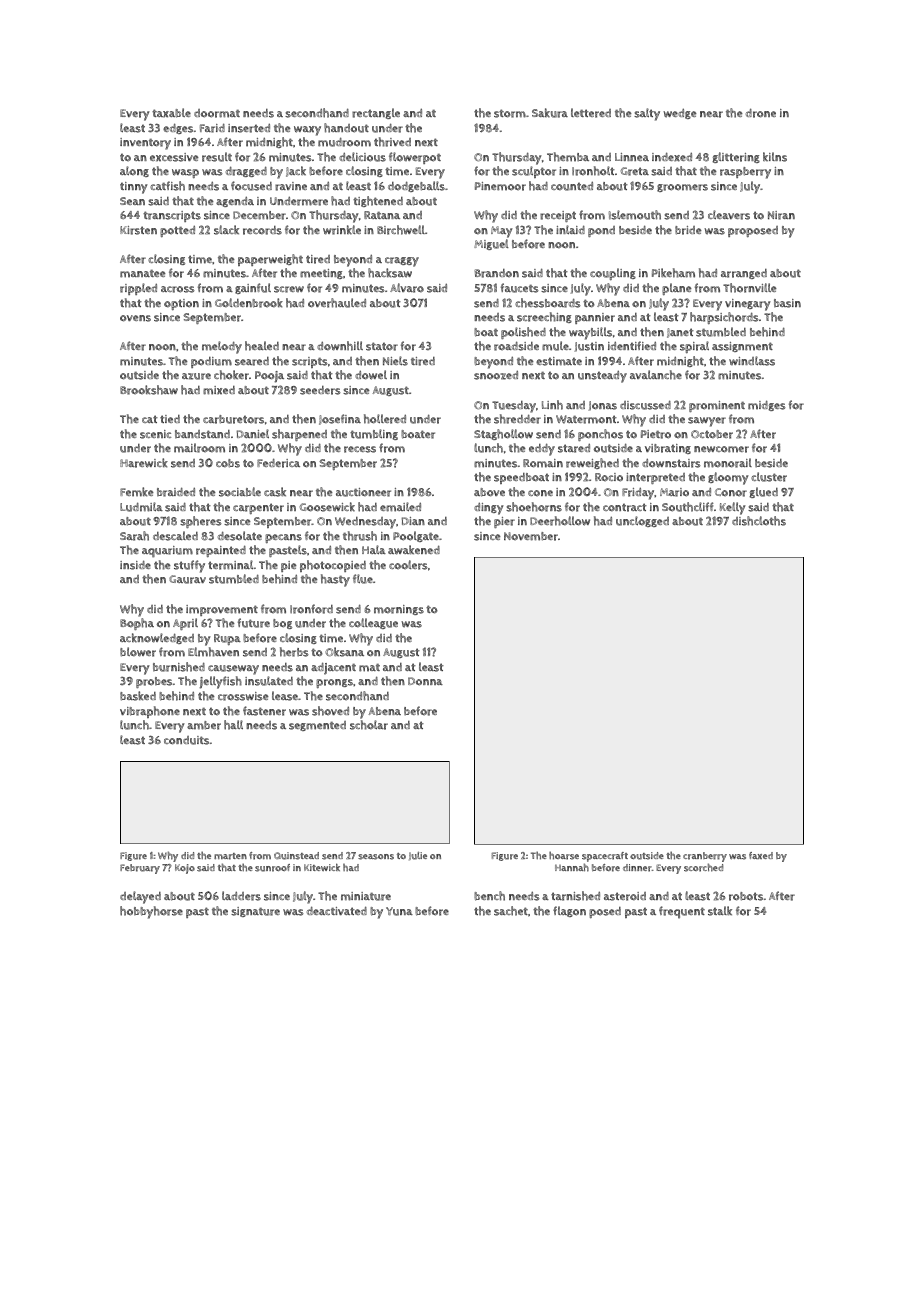 Image resolution: width=924 pixels, height=1308 pixels. What do you see at coordinates (680, 113) in the screenshot?
I see `wedge` at bounding box center [680, 113].
